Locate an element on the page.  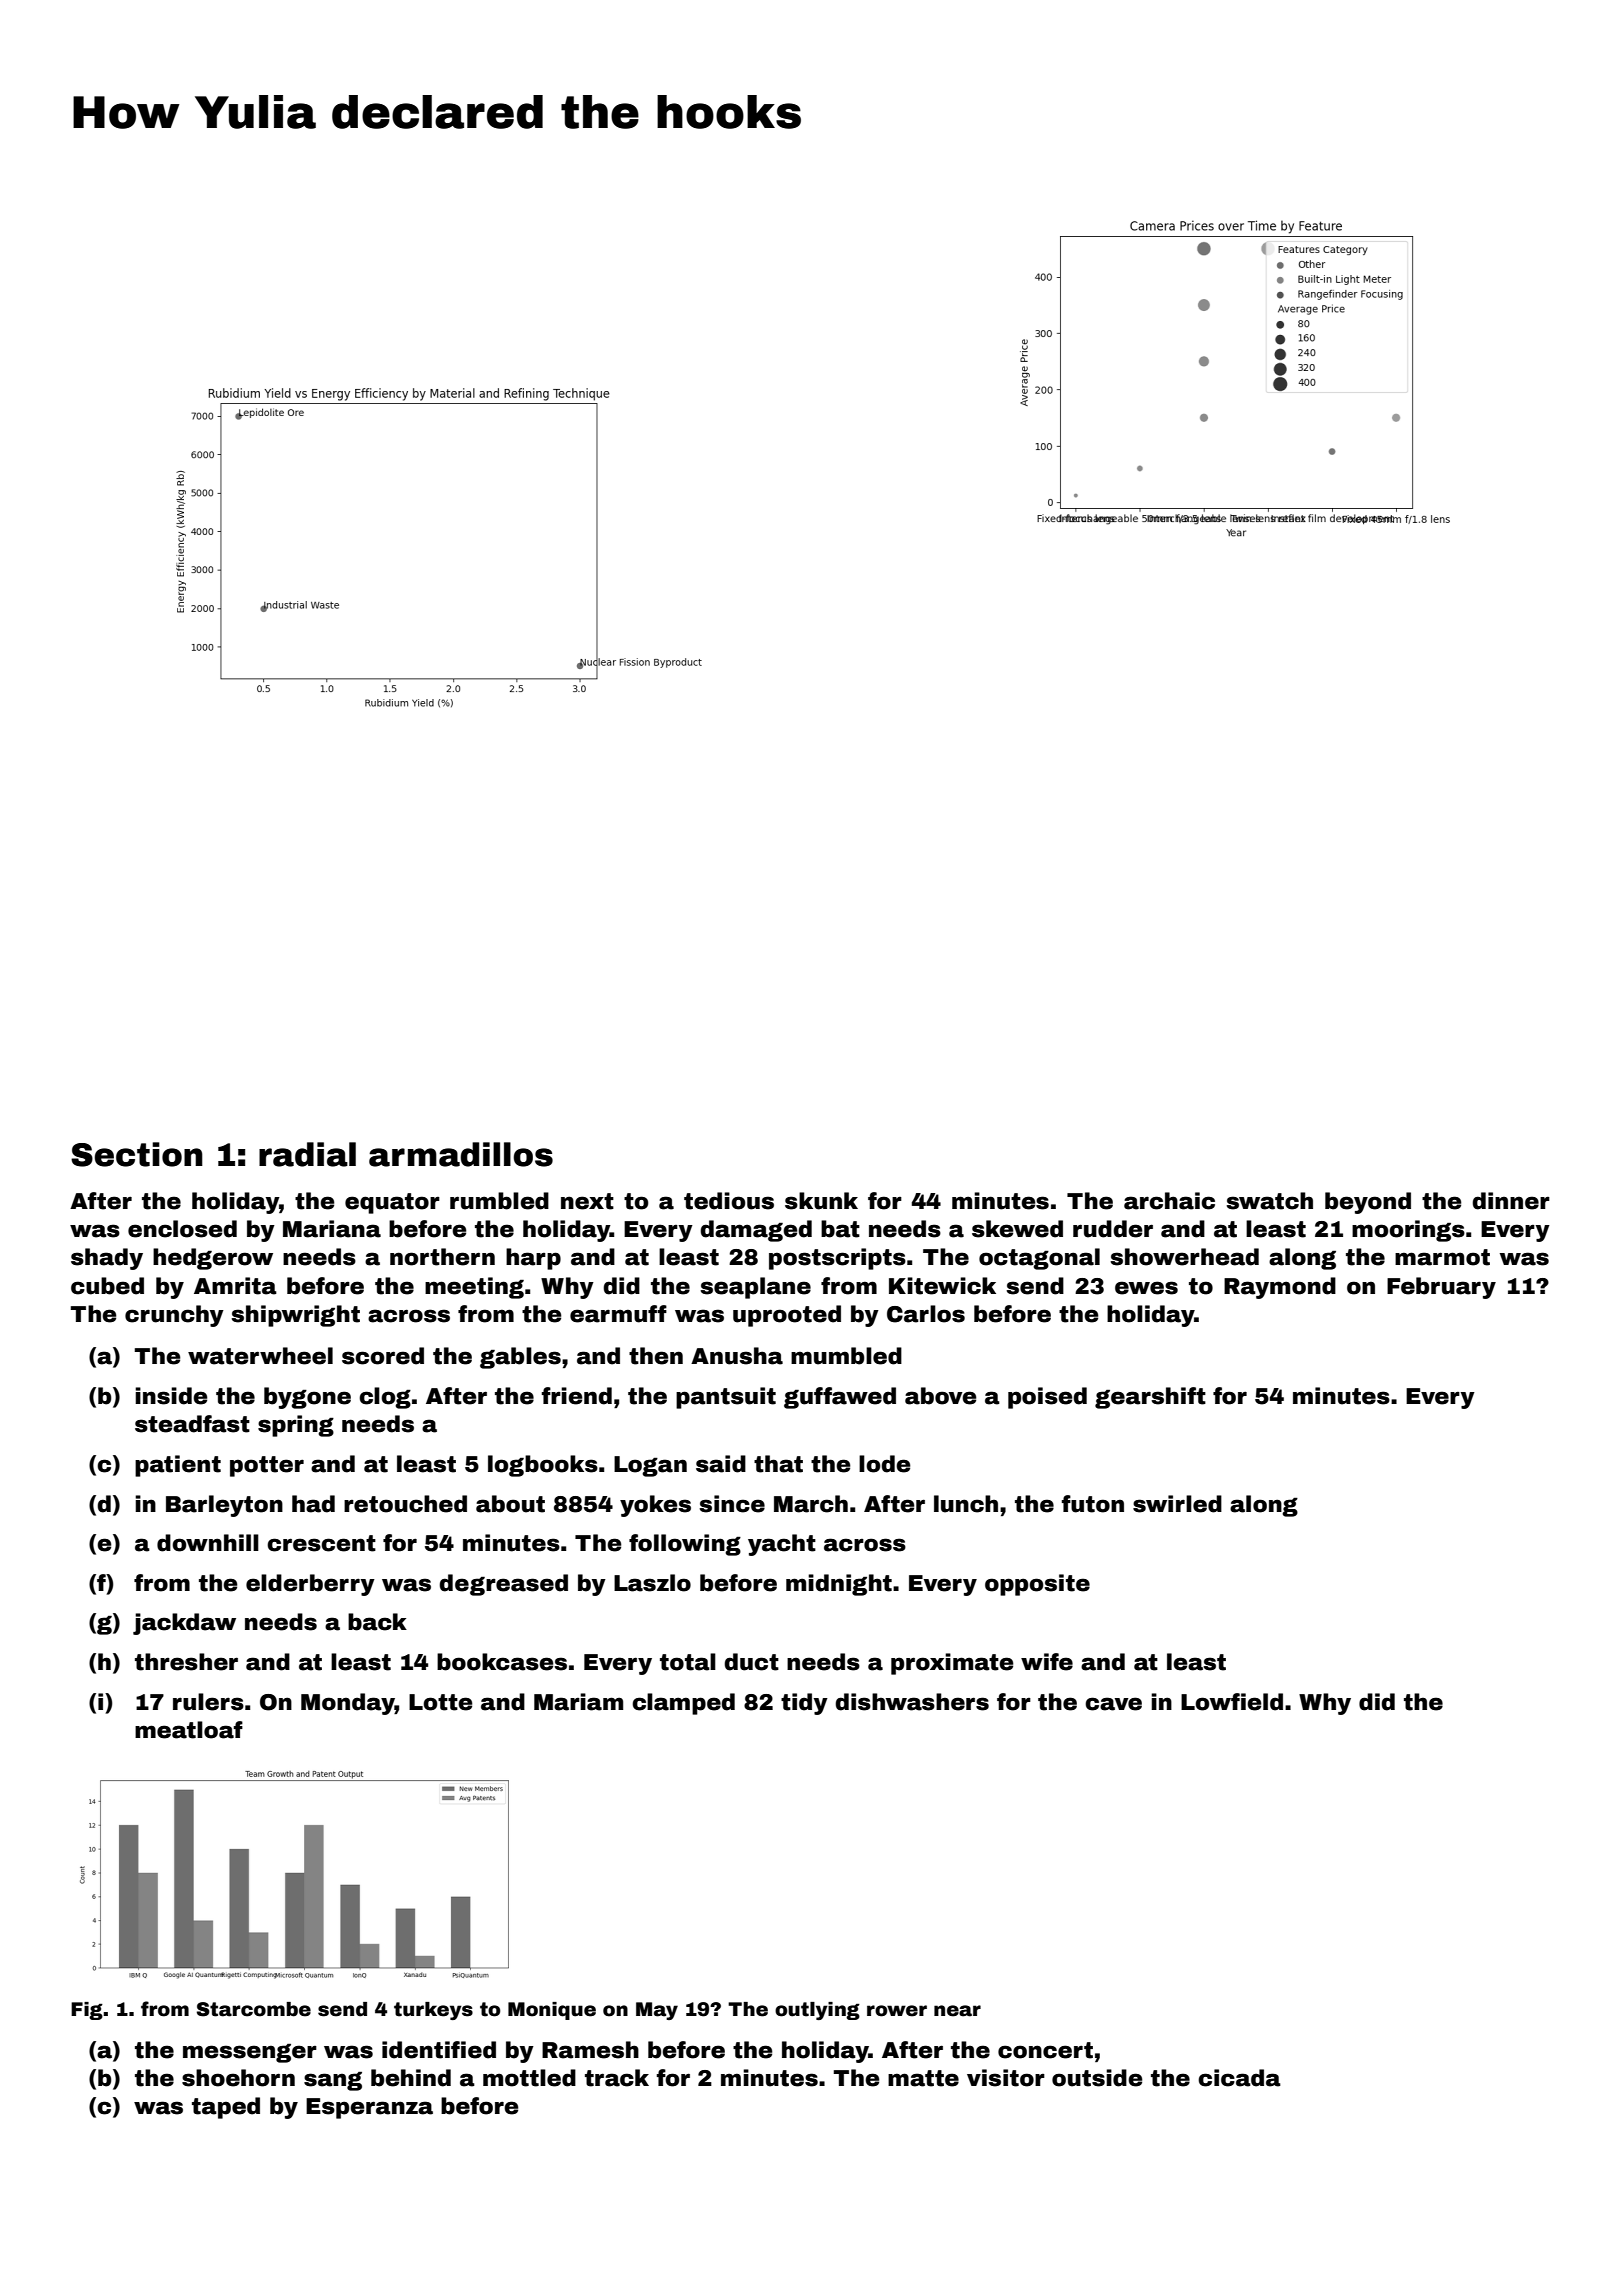
concert is located at coordinates (1045, 2050).
